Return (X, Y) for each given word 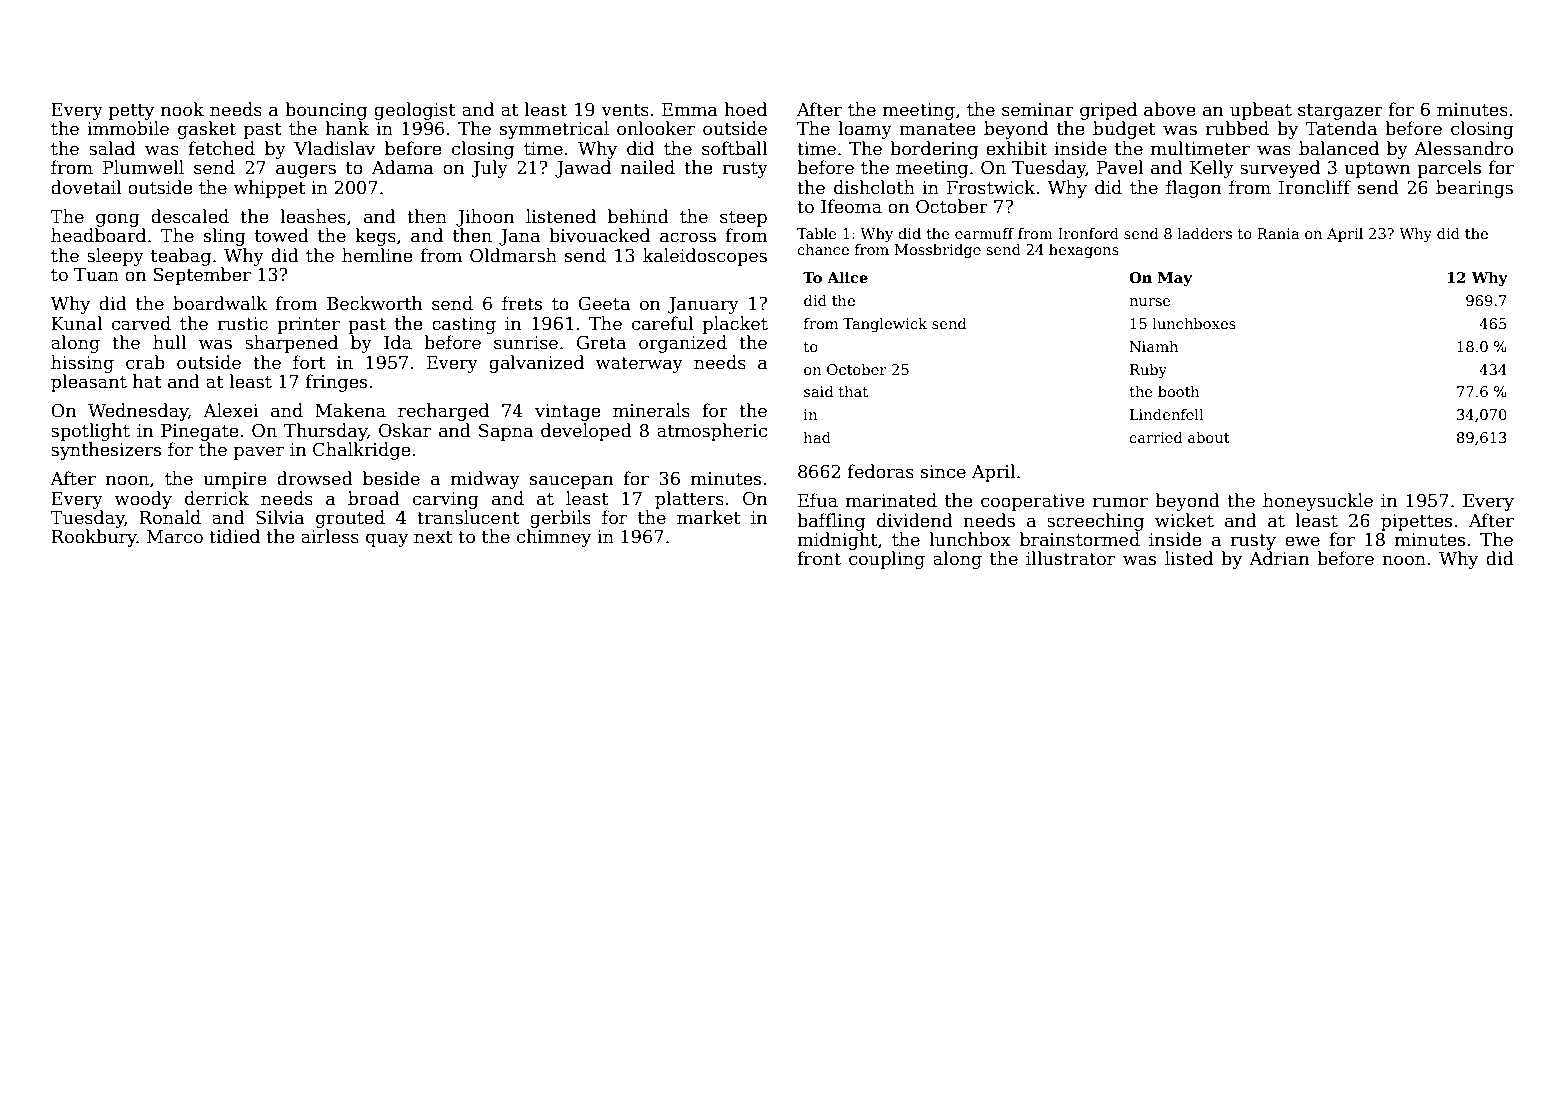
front (819, 558)
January (703, 305)
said (818, 391)
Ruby (1148, 371)
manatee (937, 129)
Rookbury (94, 538)
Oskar (405, 430)
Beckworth (374, 303)
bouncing (326, 111)
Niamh (1154, 346)
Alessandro (1463, 148)
